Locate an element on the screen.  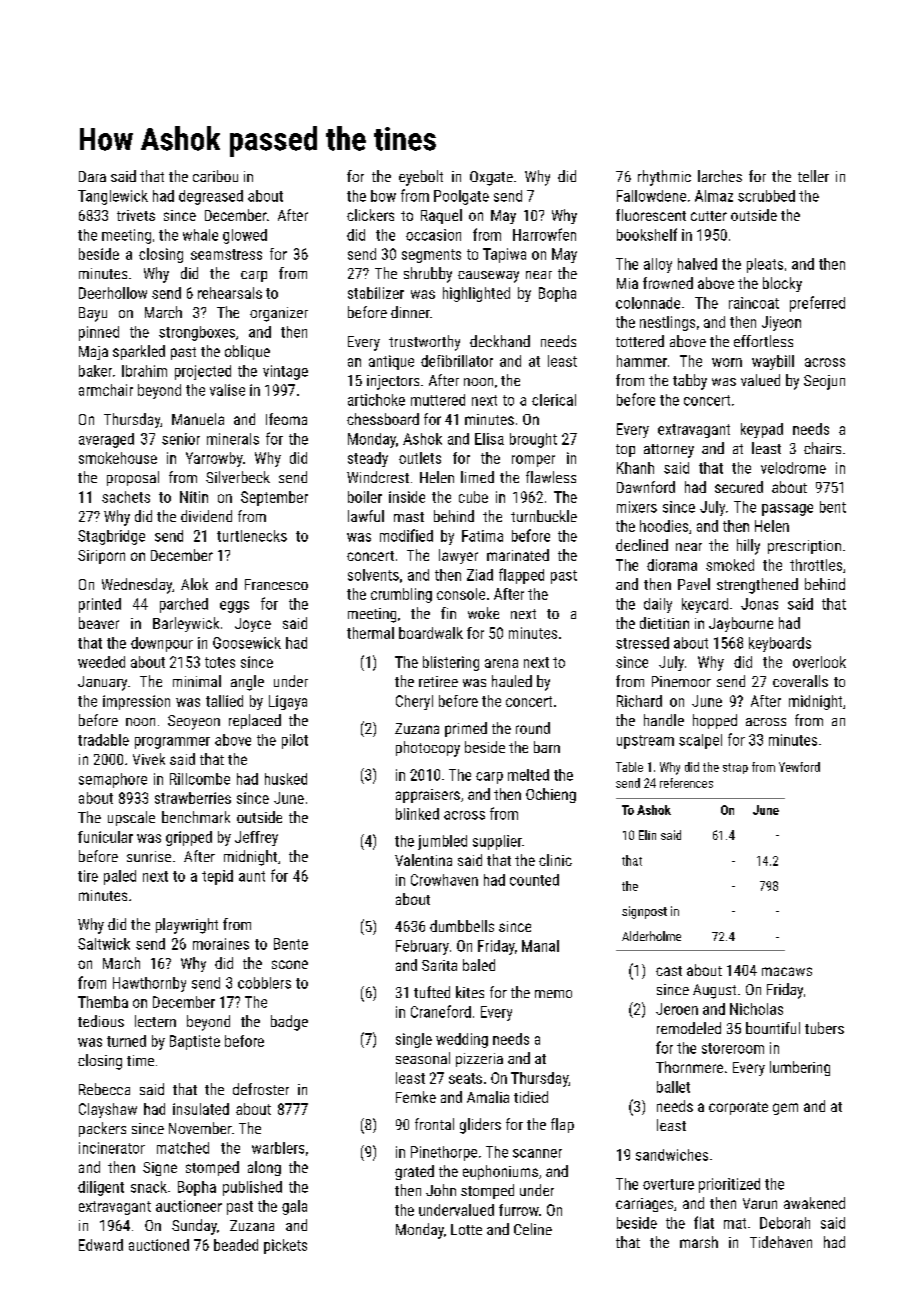
caribou is located at coordinates (215, 176).
